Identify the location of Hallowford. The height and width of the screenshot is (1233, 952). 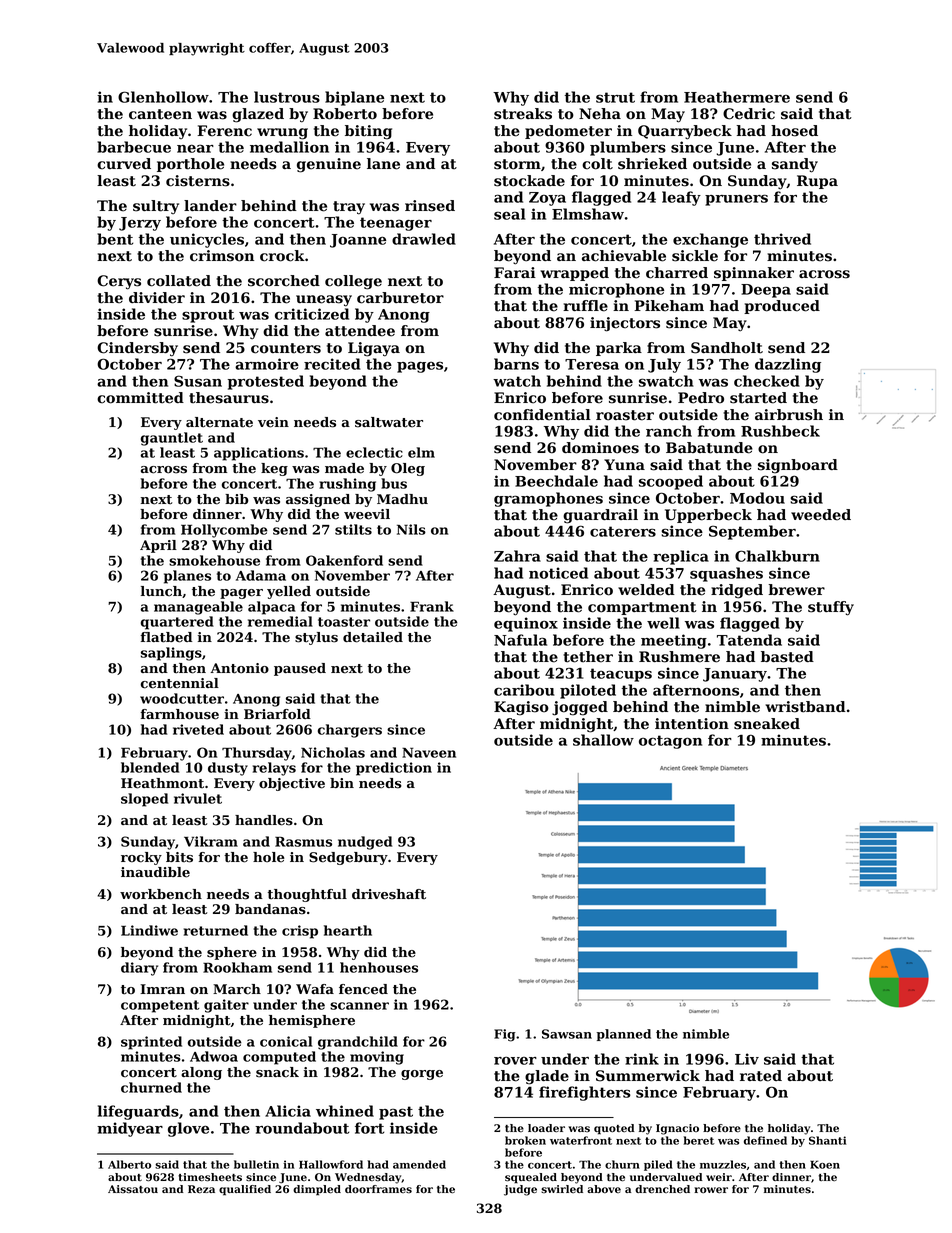
(331, 1164).
